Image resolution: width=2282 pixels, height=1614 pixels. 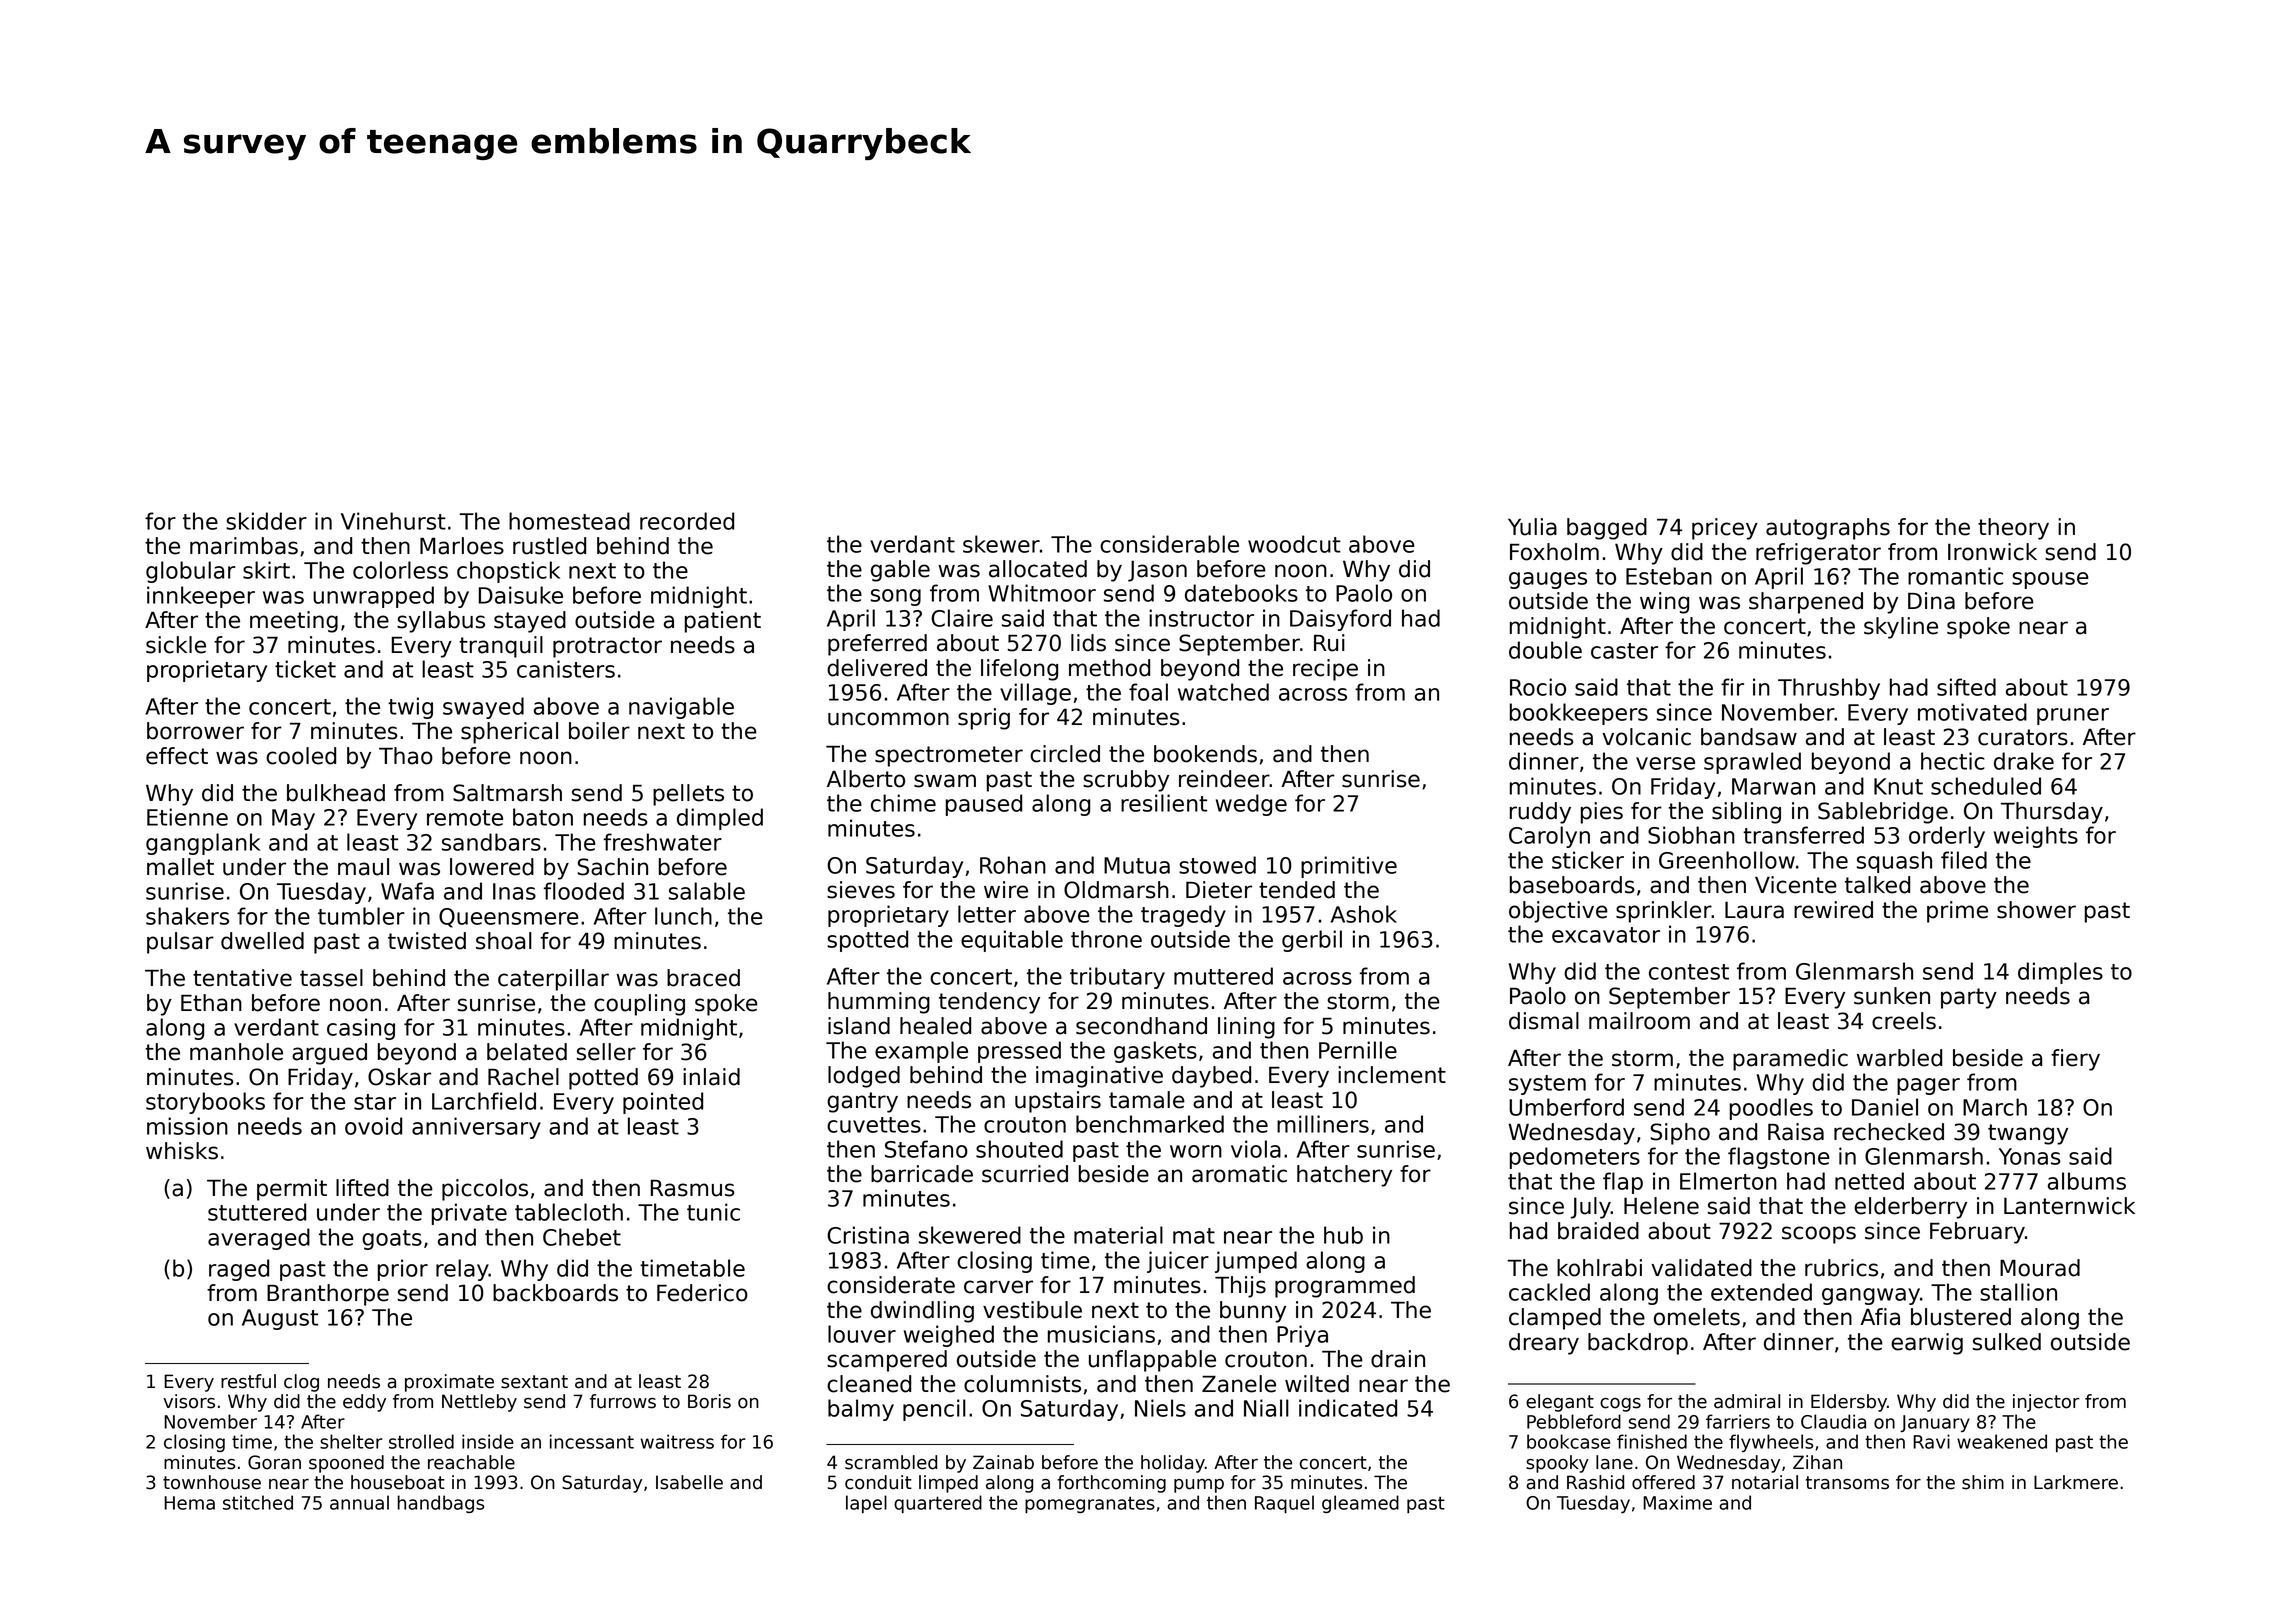 I want to click on Hema, so click(x=189, y=1503).
